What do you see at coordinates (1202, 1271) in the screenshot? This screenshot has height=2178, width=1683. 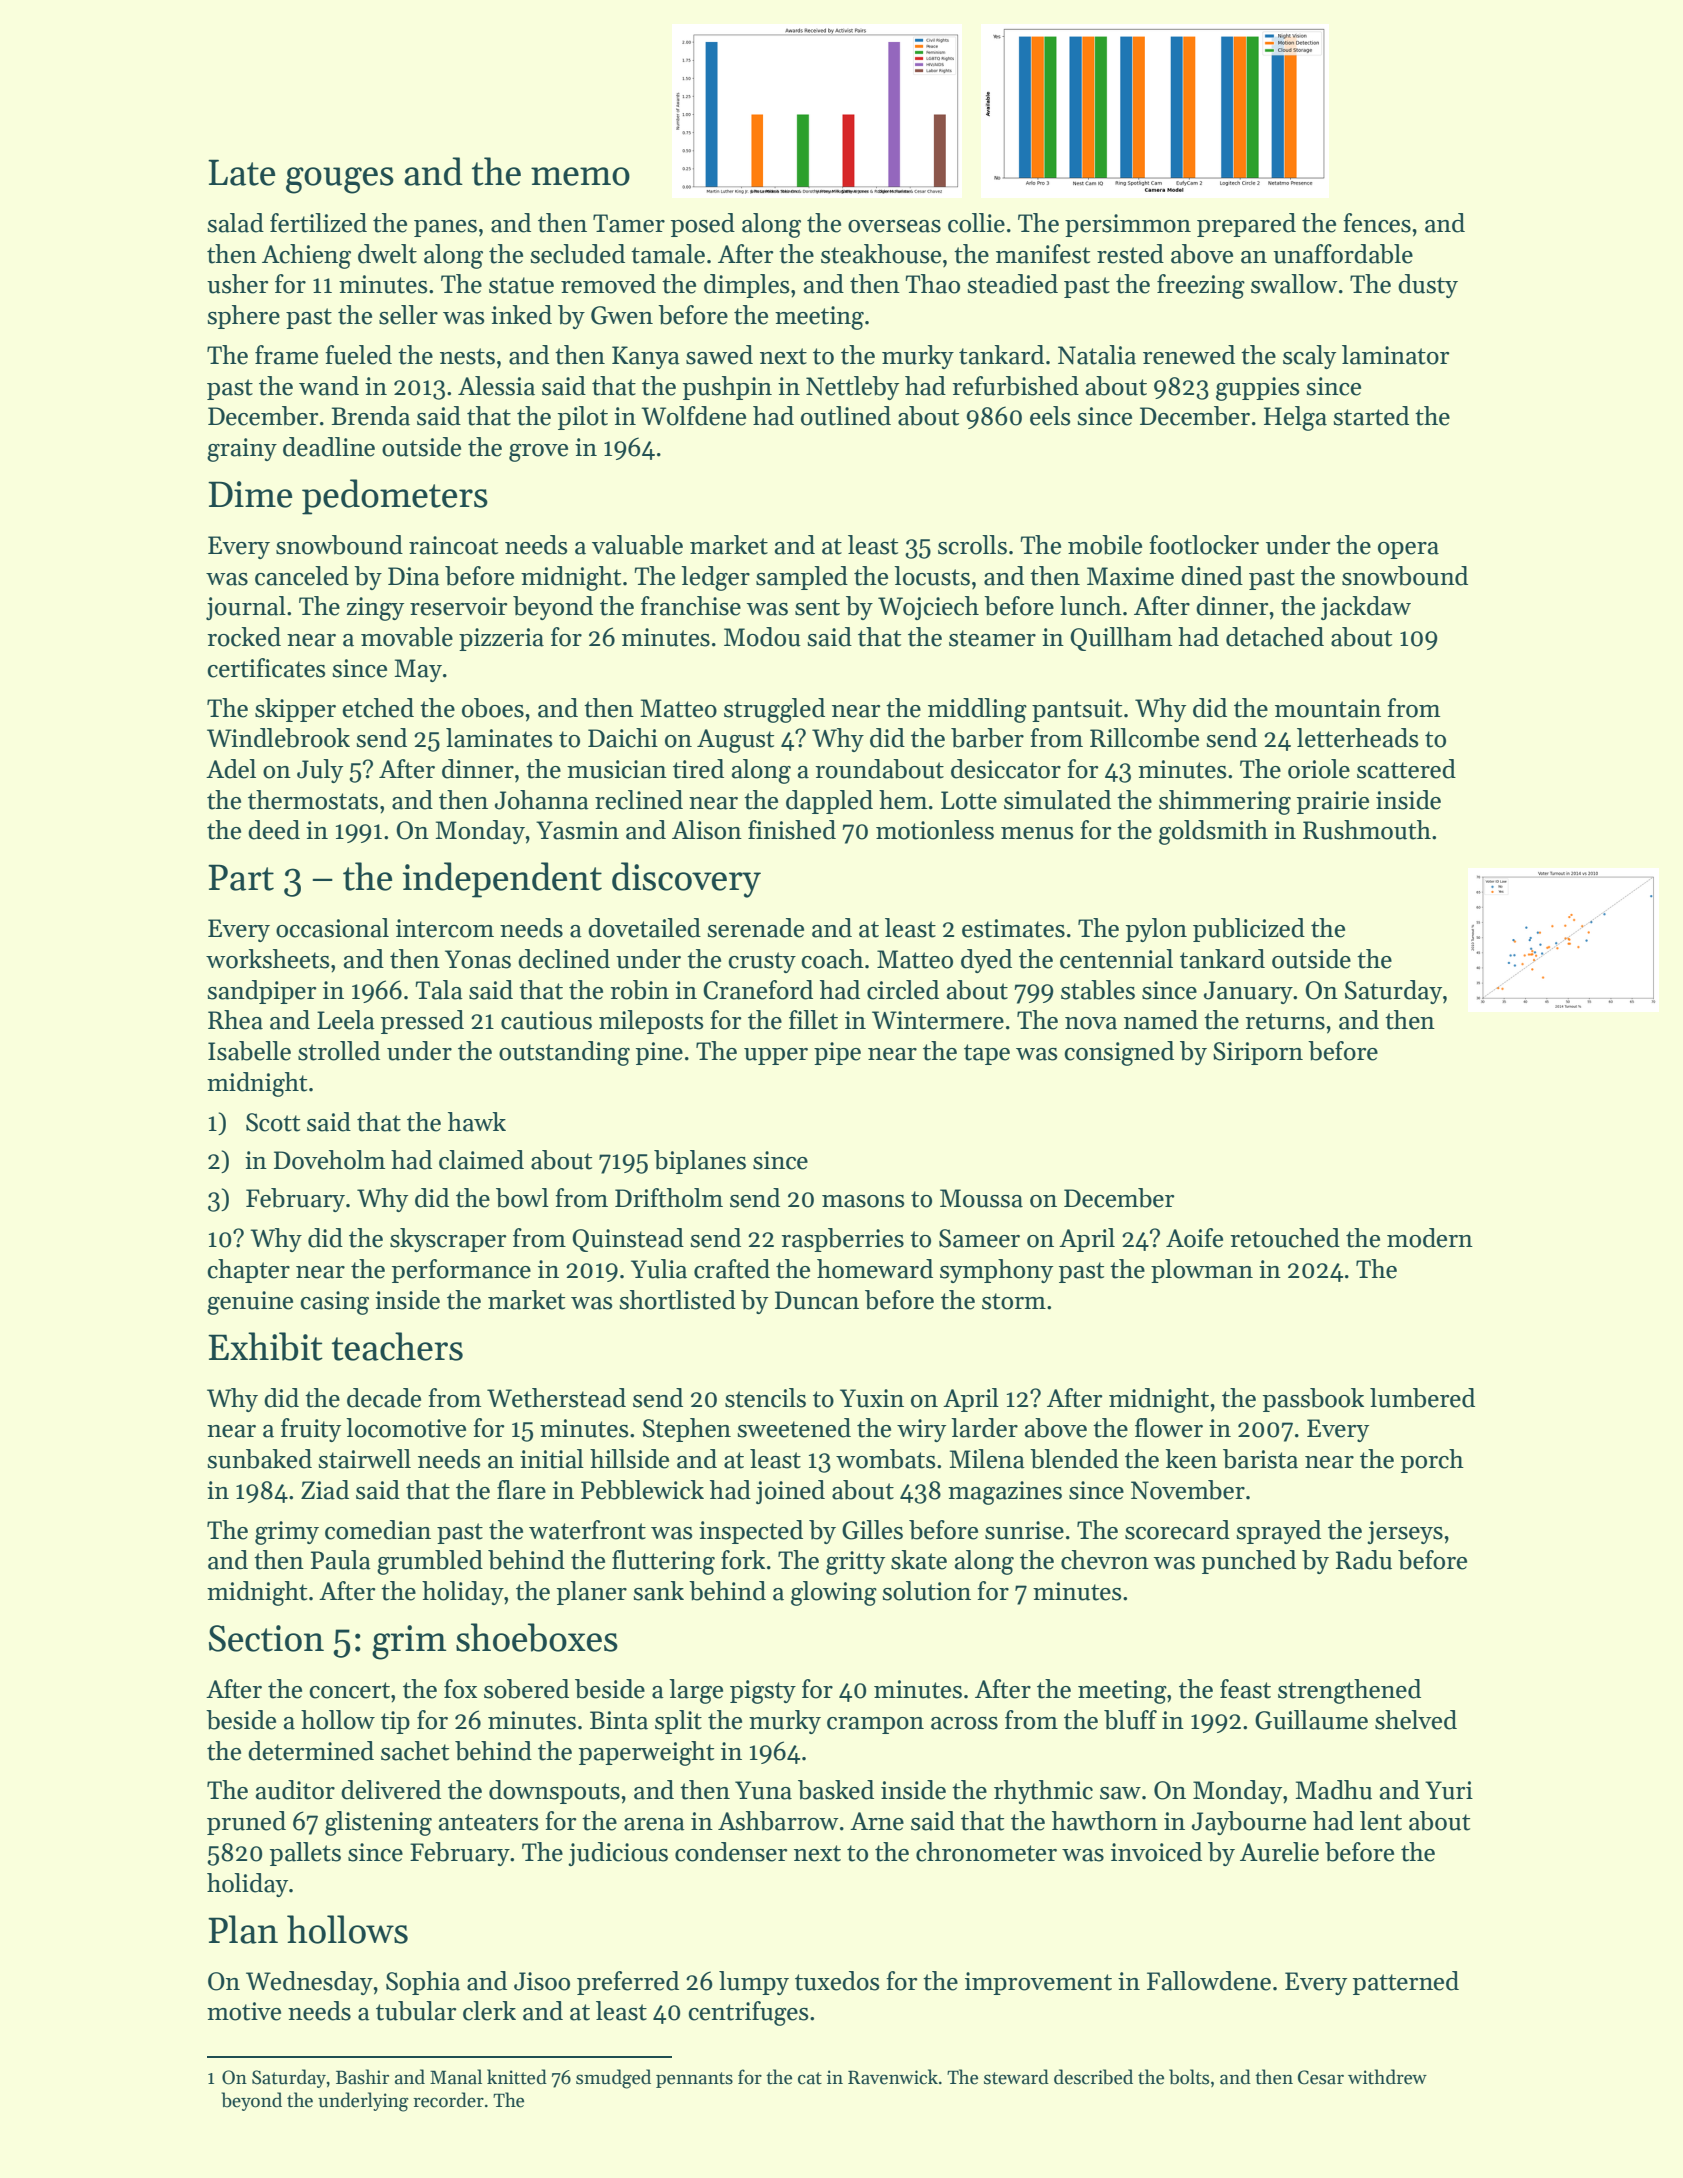 I see `plowman` at bounding box center [1202, 1271].
